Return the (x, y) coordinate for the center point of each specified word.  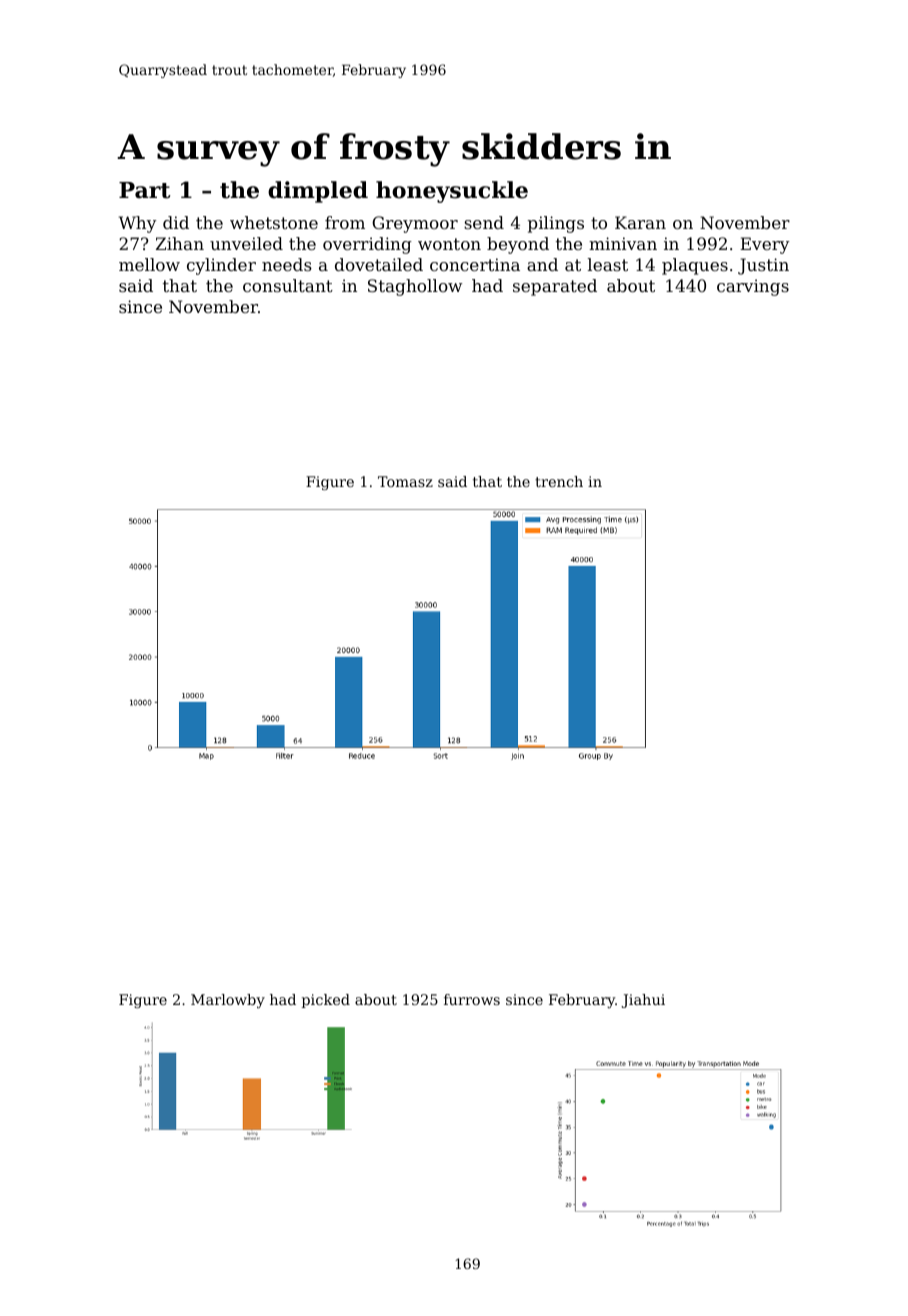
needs (287, 264)
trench (559, 481)
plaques (695, 266)
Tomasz (405, 481)
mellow (149, 264)
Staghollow (415, 287)
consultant (288, 285)
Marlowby (228, 1001)
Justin (763, 266)
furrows (472, 999)
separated (555, 287)
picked (326, 1001)
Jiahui (643, 1001)
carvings (753, 287)
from (345, 222)
